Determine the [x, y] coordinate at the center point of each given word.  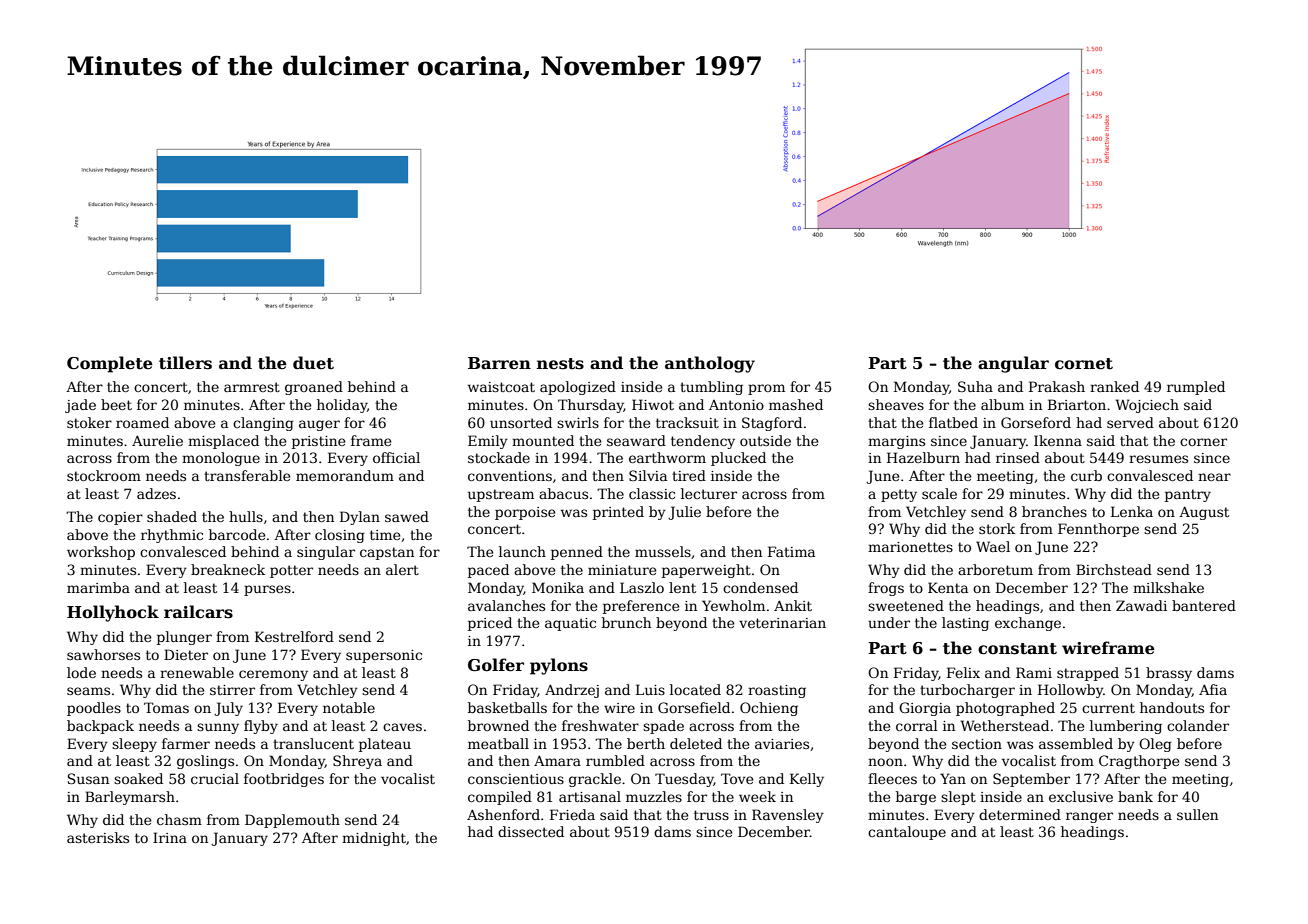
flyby [261, 727]
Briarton [1077, 404]
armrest [252, 387]
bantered [1204, 605]
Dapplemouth [292, 821]
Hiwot [653, 404]
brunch [626, 622]
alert [402, 569]
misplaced [223, 442]
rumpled [1196, 388]
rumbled [615, 760]
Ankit [793, 605]
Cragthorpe [1139, 762]
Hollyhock [113, 613]
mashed [796, 404]
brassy [1169, 674]
